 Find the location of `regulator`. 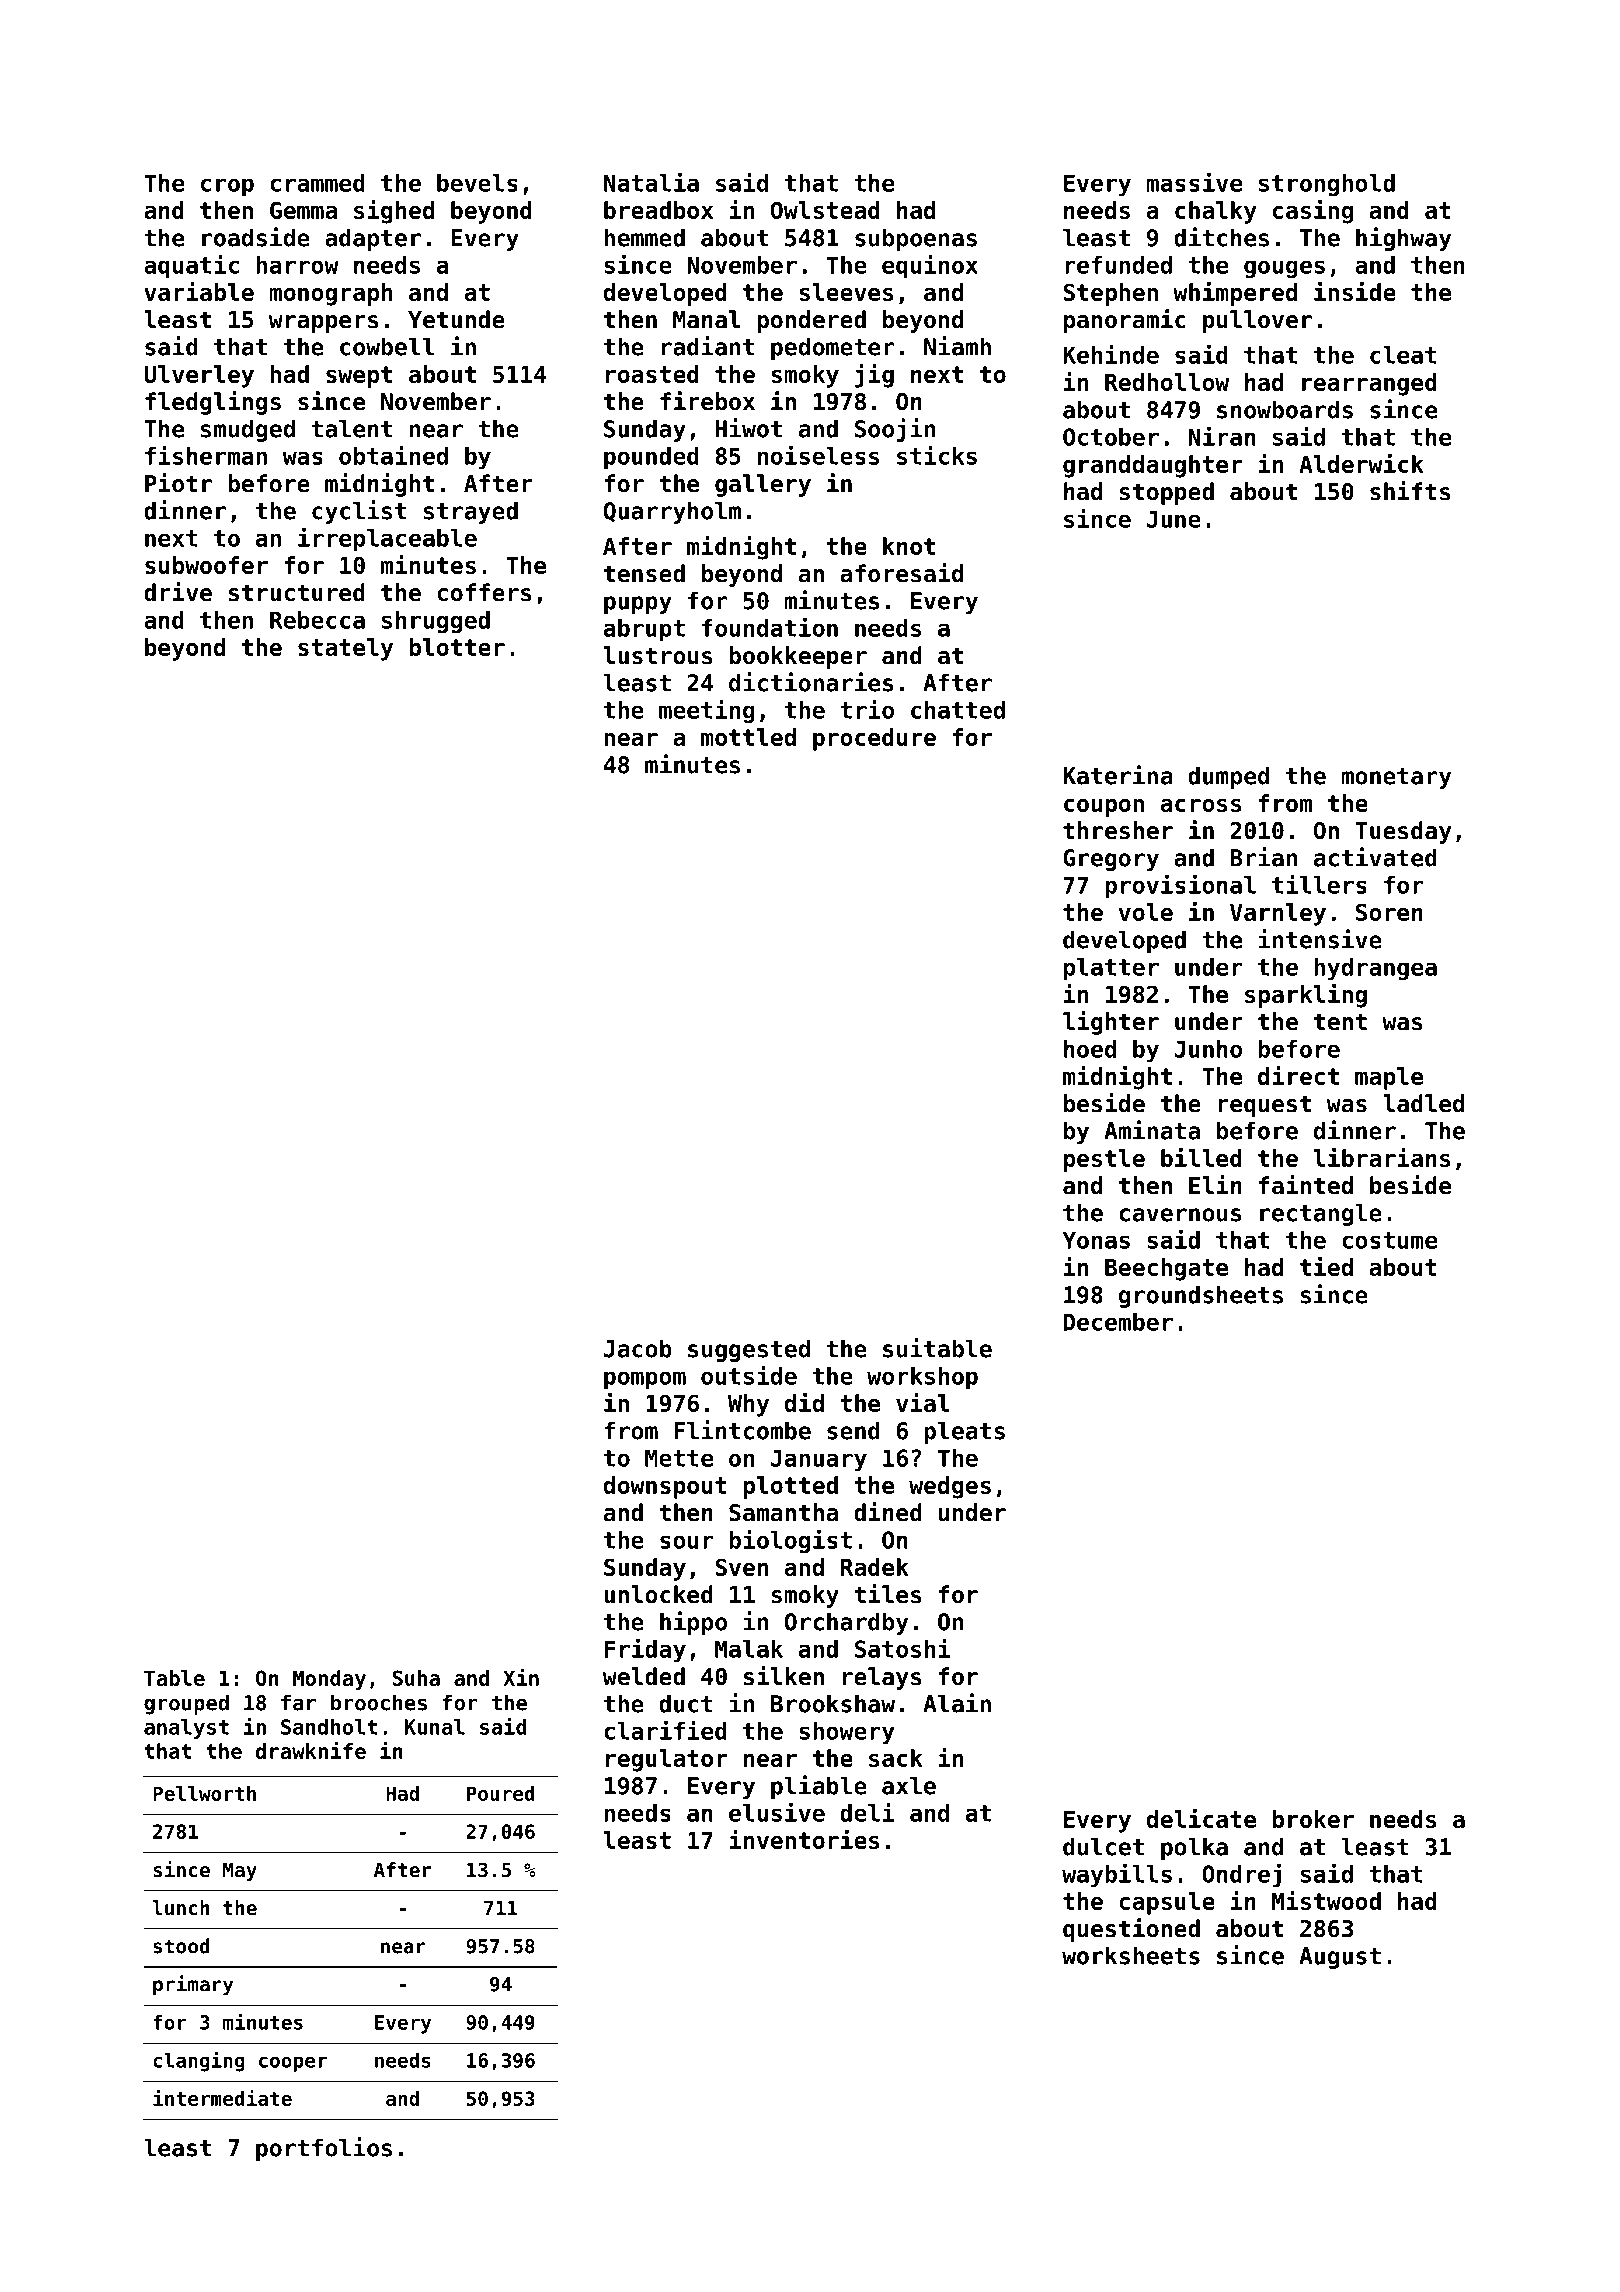

regulator is located at coordinates (667, 1760).
